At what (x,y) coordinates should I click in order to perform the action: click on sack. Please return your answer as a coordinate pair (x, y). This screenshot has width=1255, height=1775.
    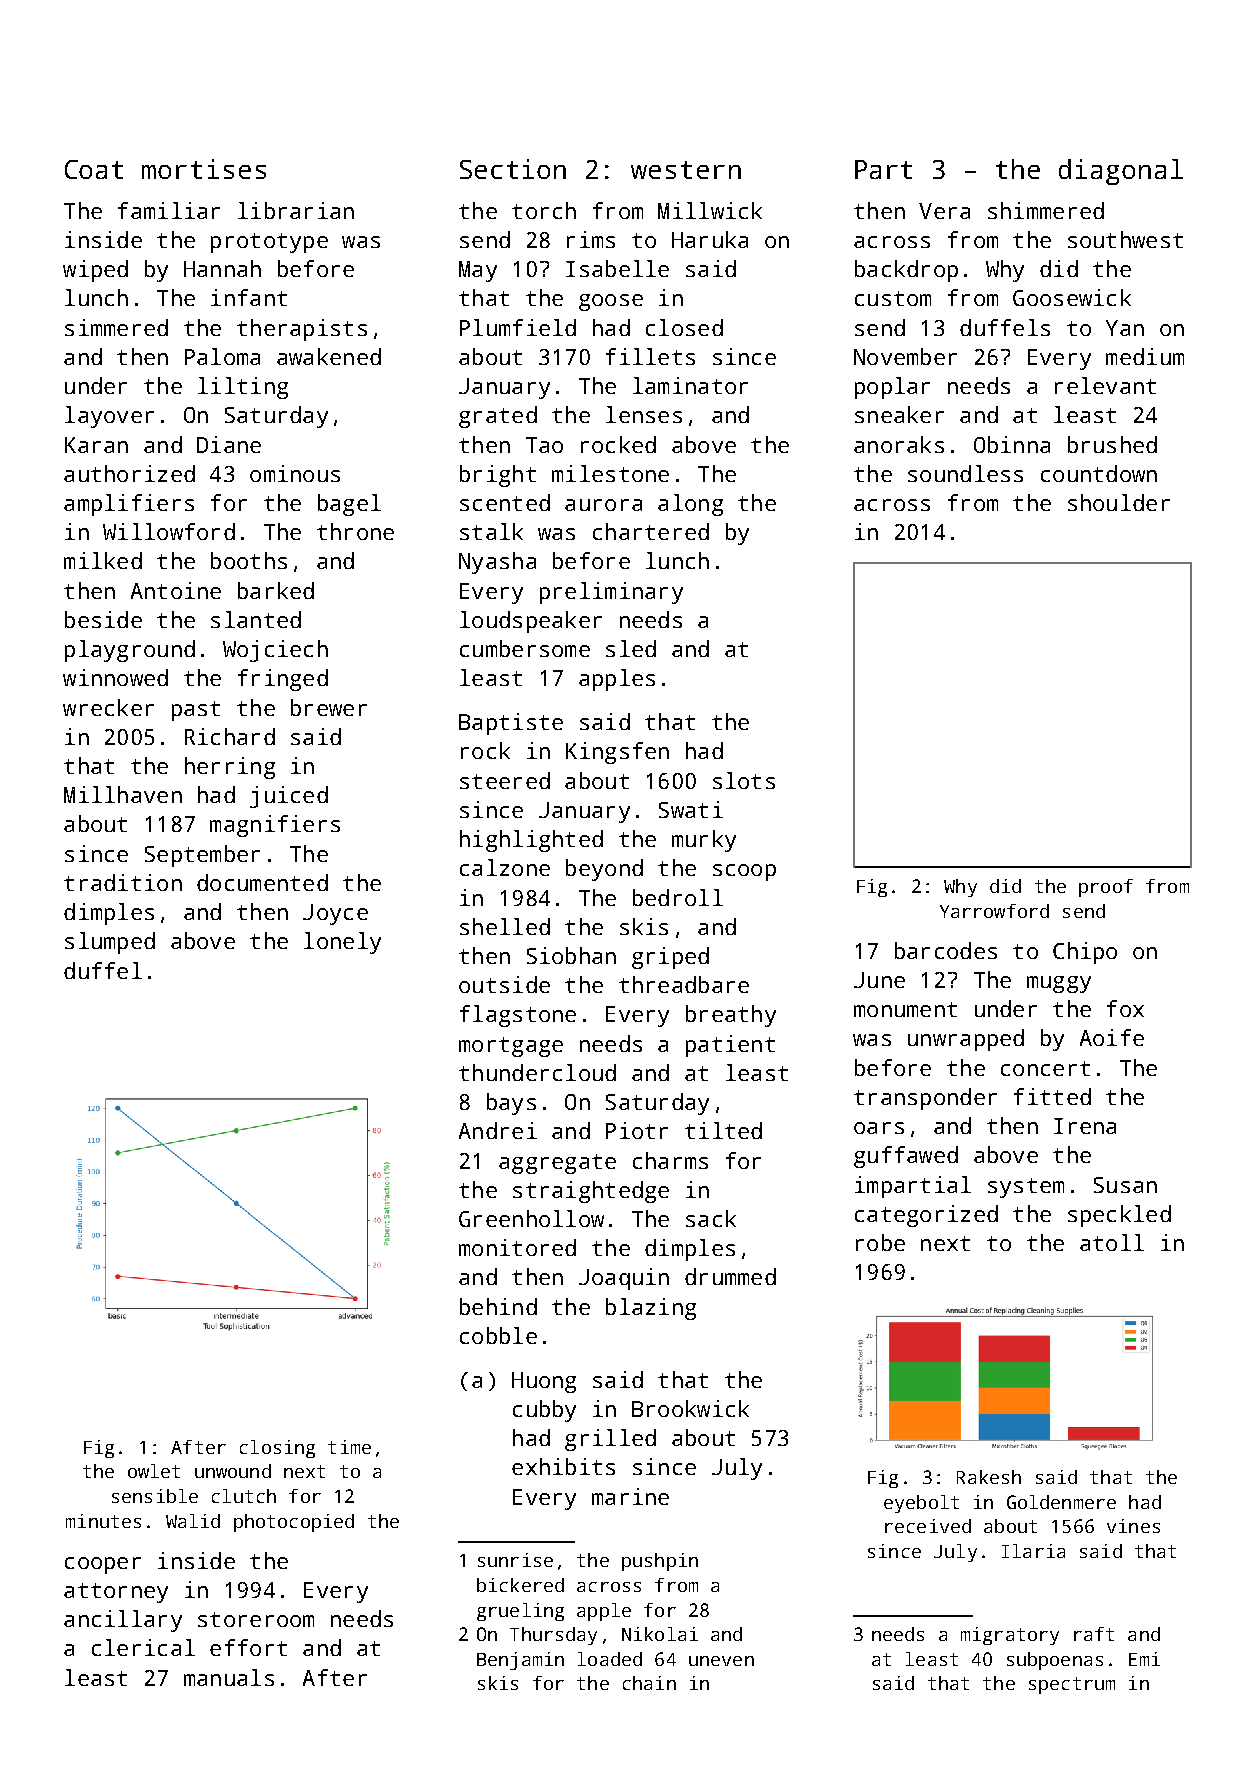
    Looking at the image, I should click on (711, 1218).
